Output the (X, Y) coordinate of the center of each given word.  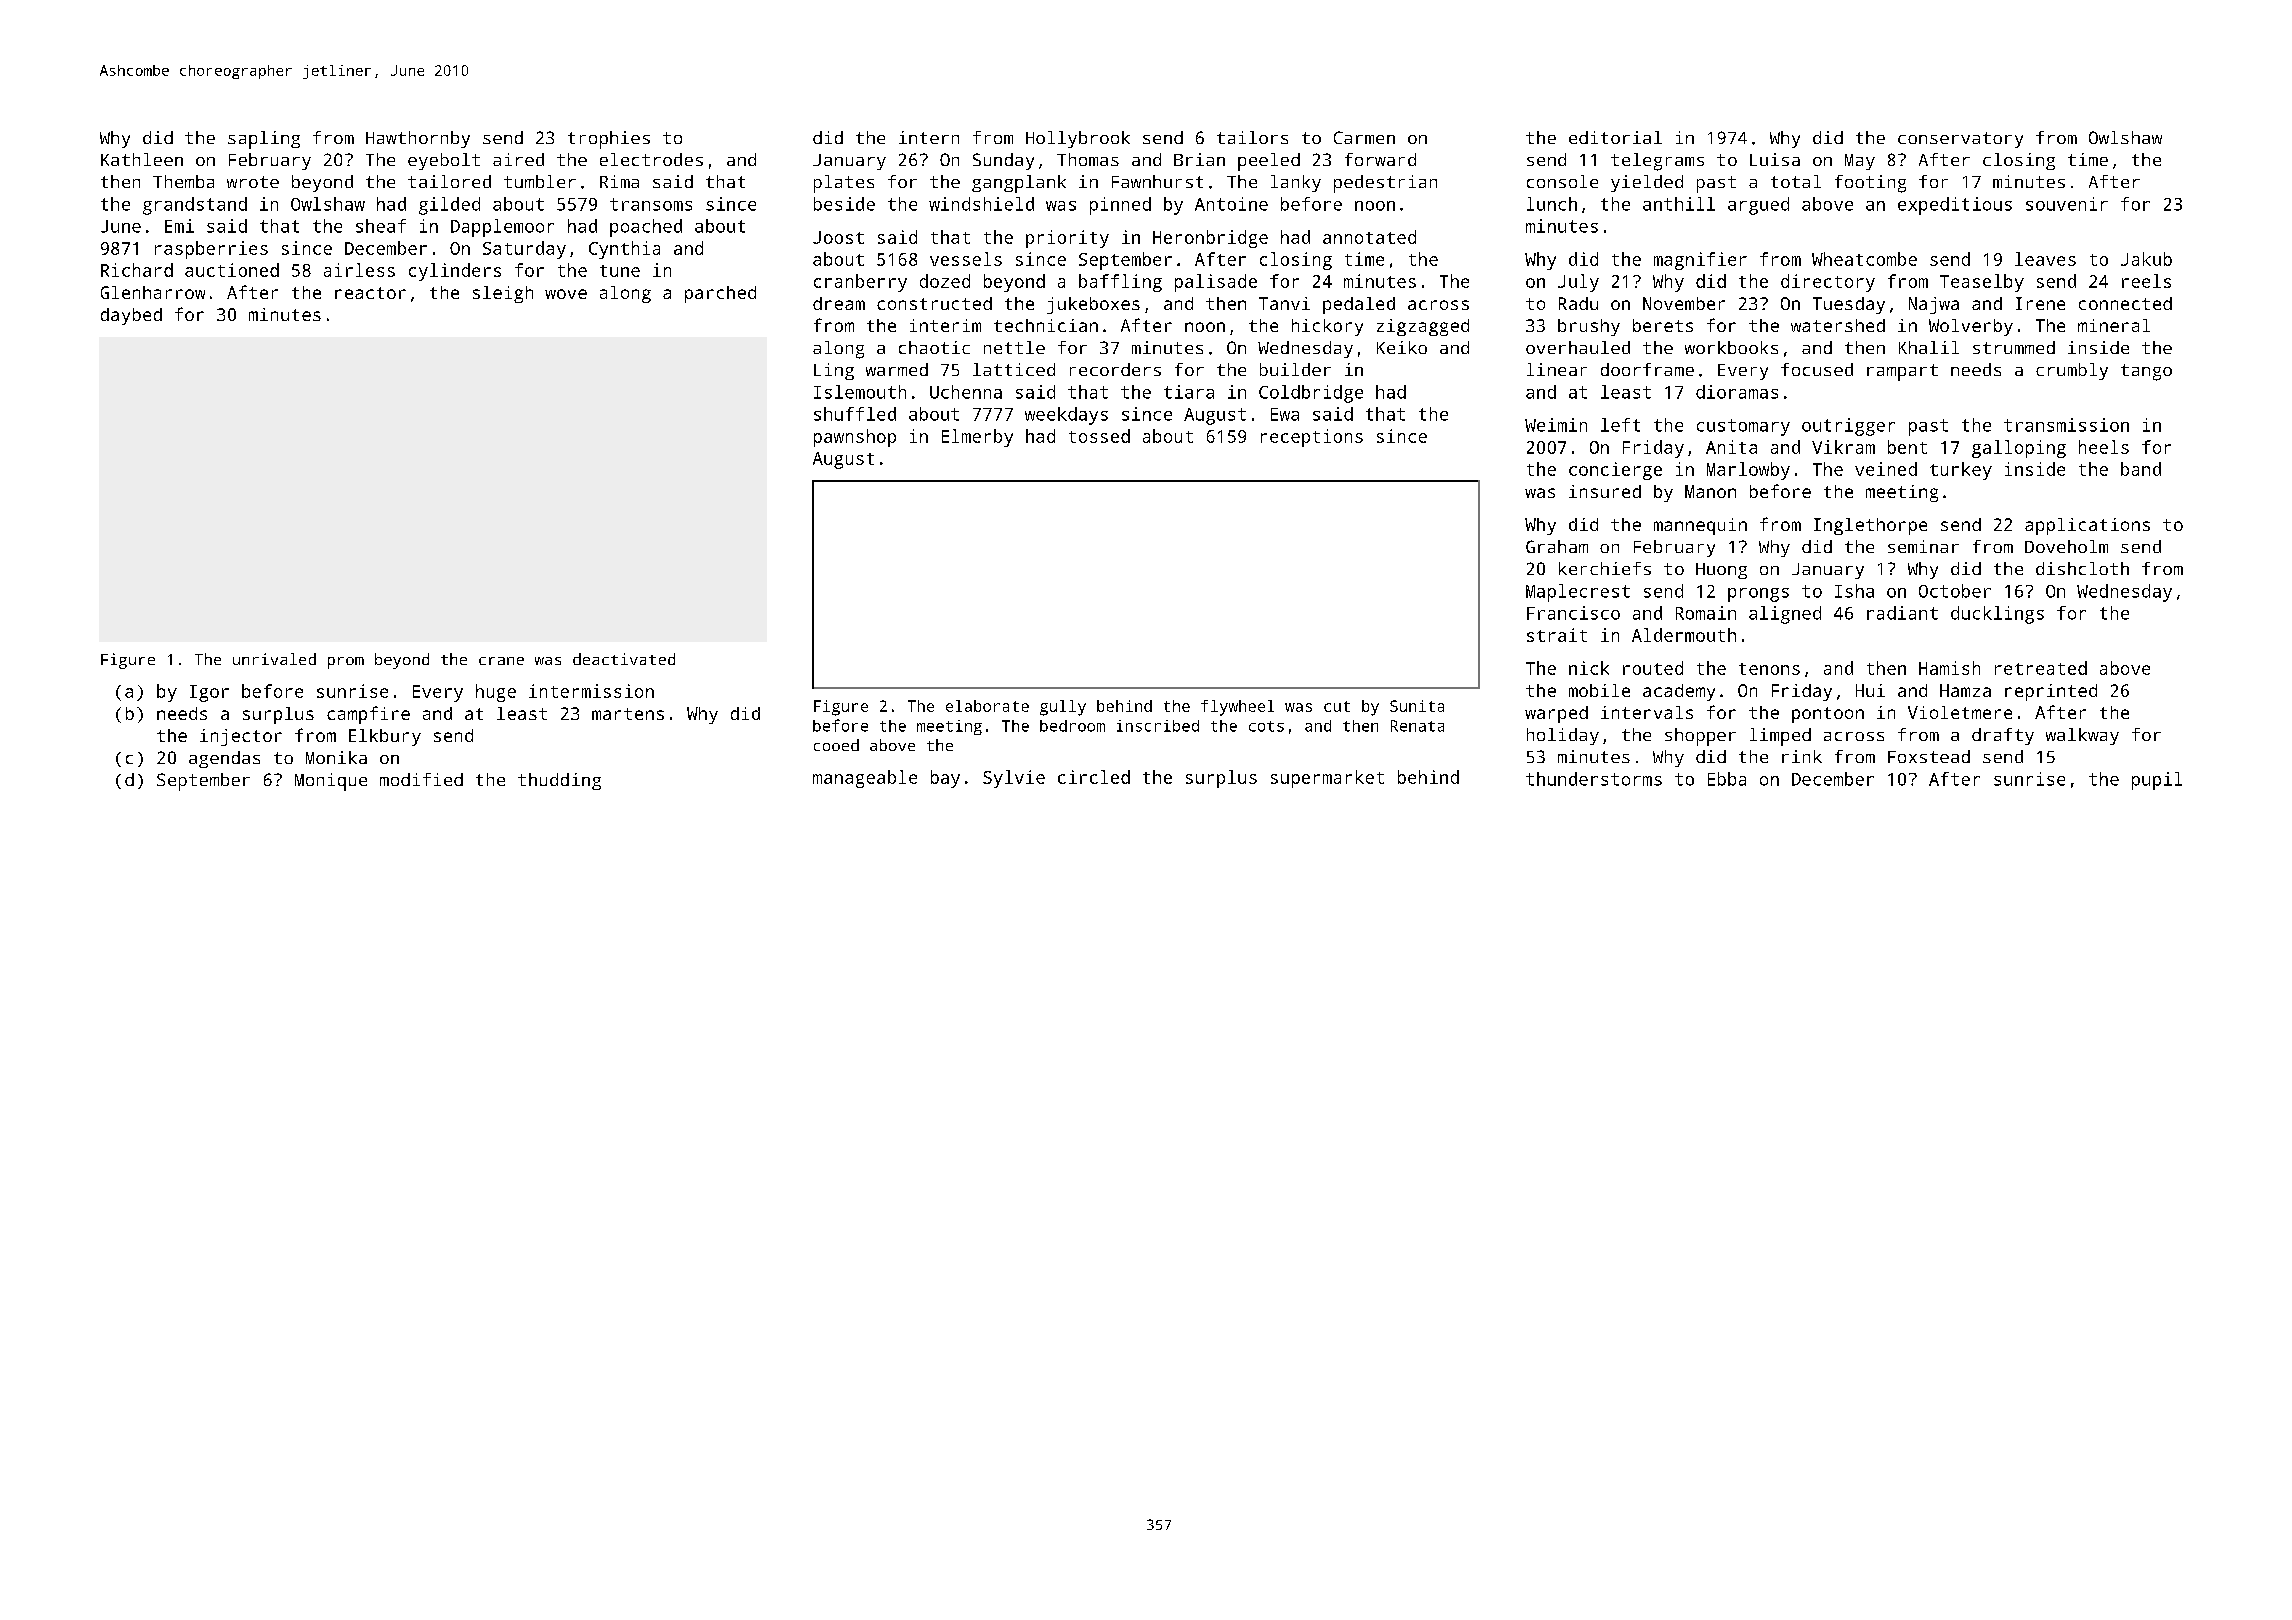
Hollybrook (1078, 139)
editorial (1615, 137)
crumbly (2072, 371)
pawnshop (855, 438)
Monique (331, 782)
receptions (1312, 438)
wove (566, 294)
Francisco (1573, 613)
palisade (1216, 283)
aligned (1785, 615)
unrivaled (274, 659)
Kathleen (142, 159)
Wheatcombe (1864, 259)
